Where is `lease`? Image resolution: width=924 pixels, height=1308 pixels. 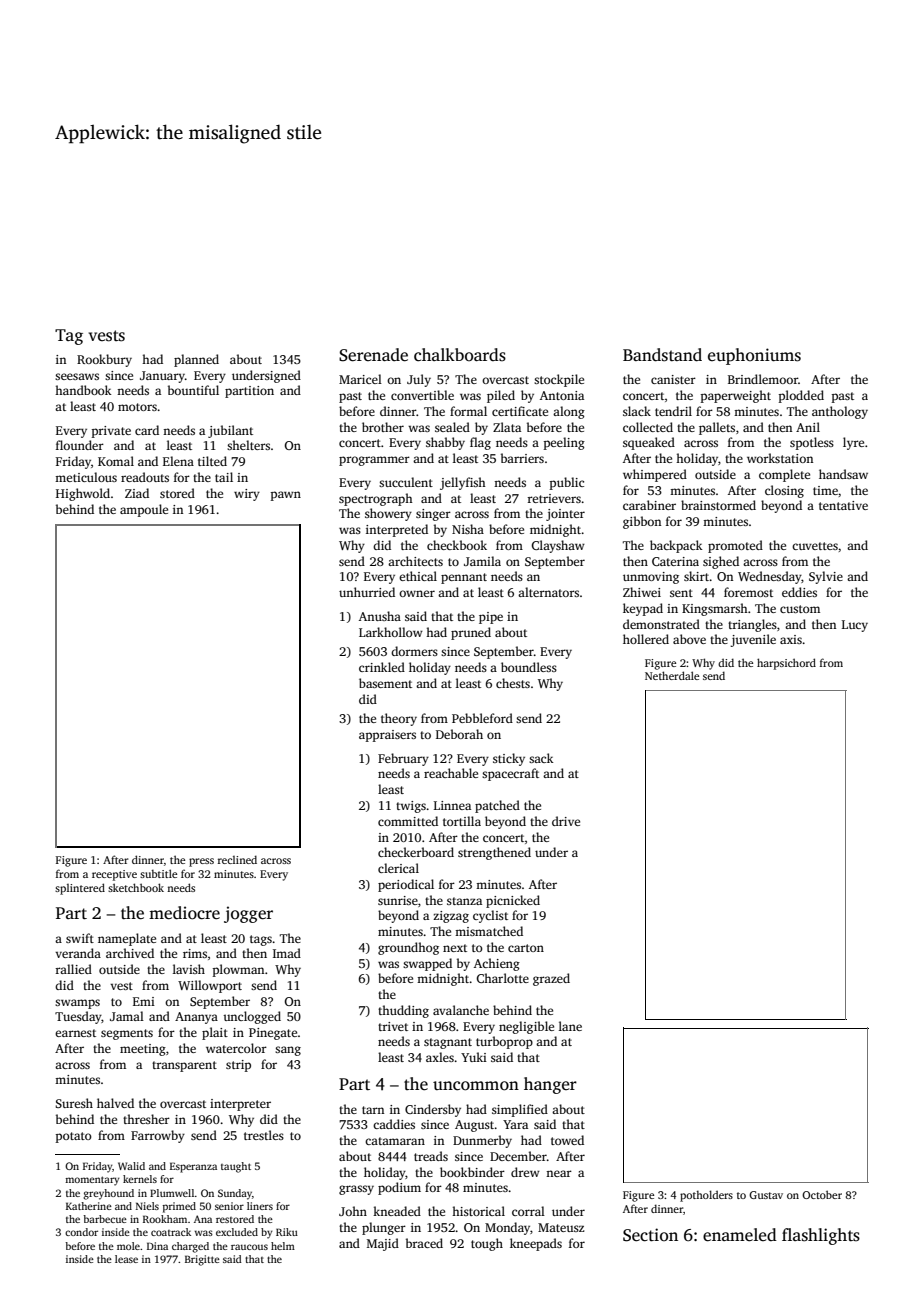
lease is located at coordinates (126, 1259).
